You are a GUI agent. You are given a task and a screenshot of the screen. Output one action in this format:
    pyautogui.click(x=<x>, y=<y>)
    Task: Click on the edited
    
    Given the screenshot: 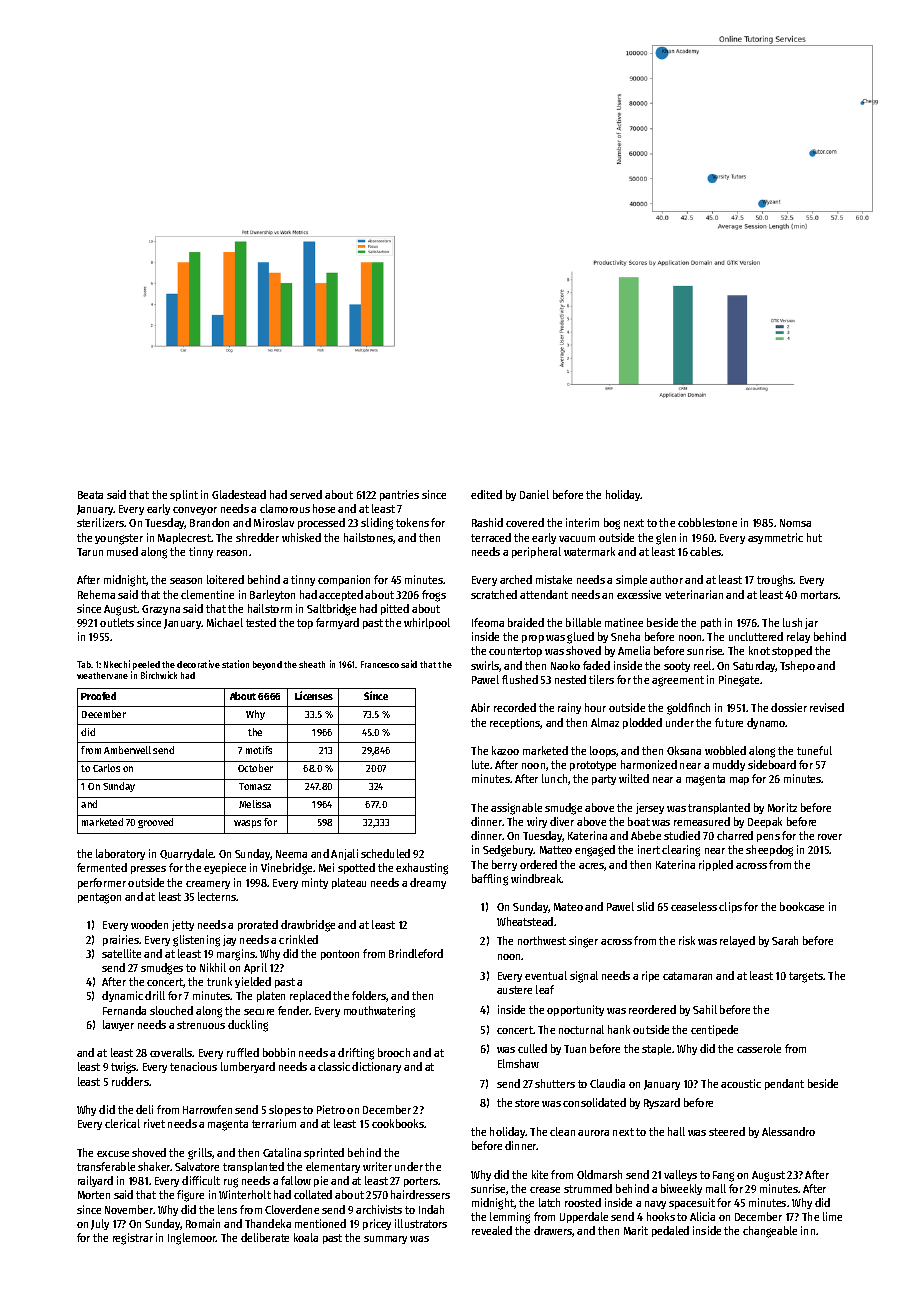 What is the action you would take?
    pyautogui.click(x=486, y=494)
